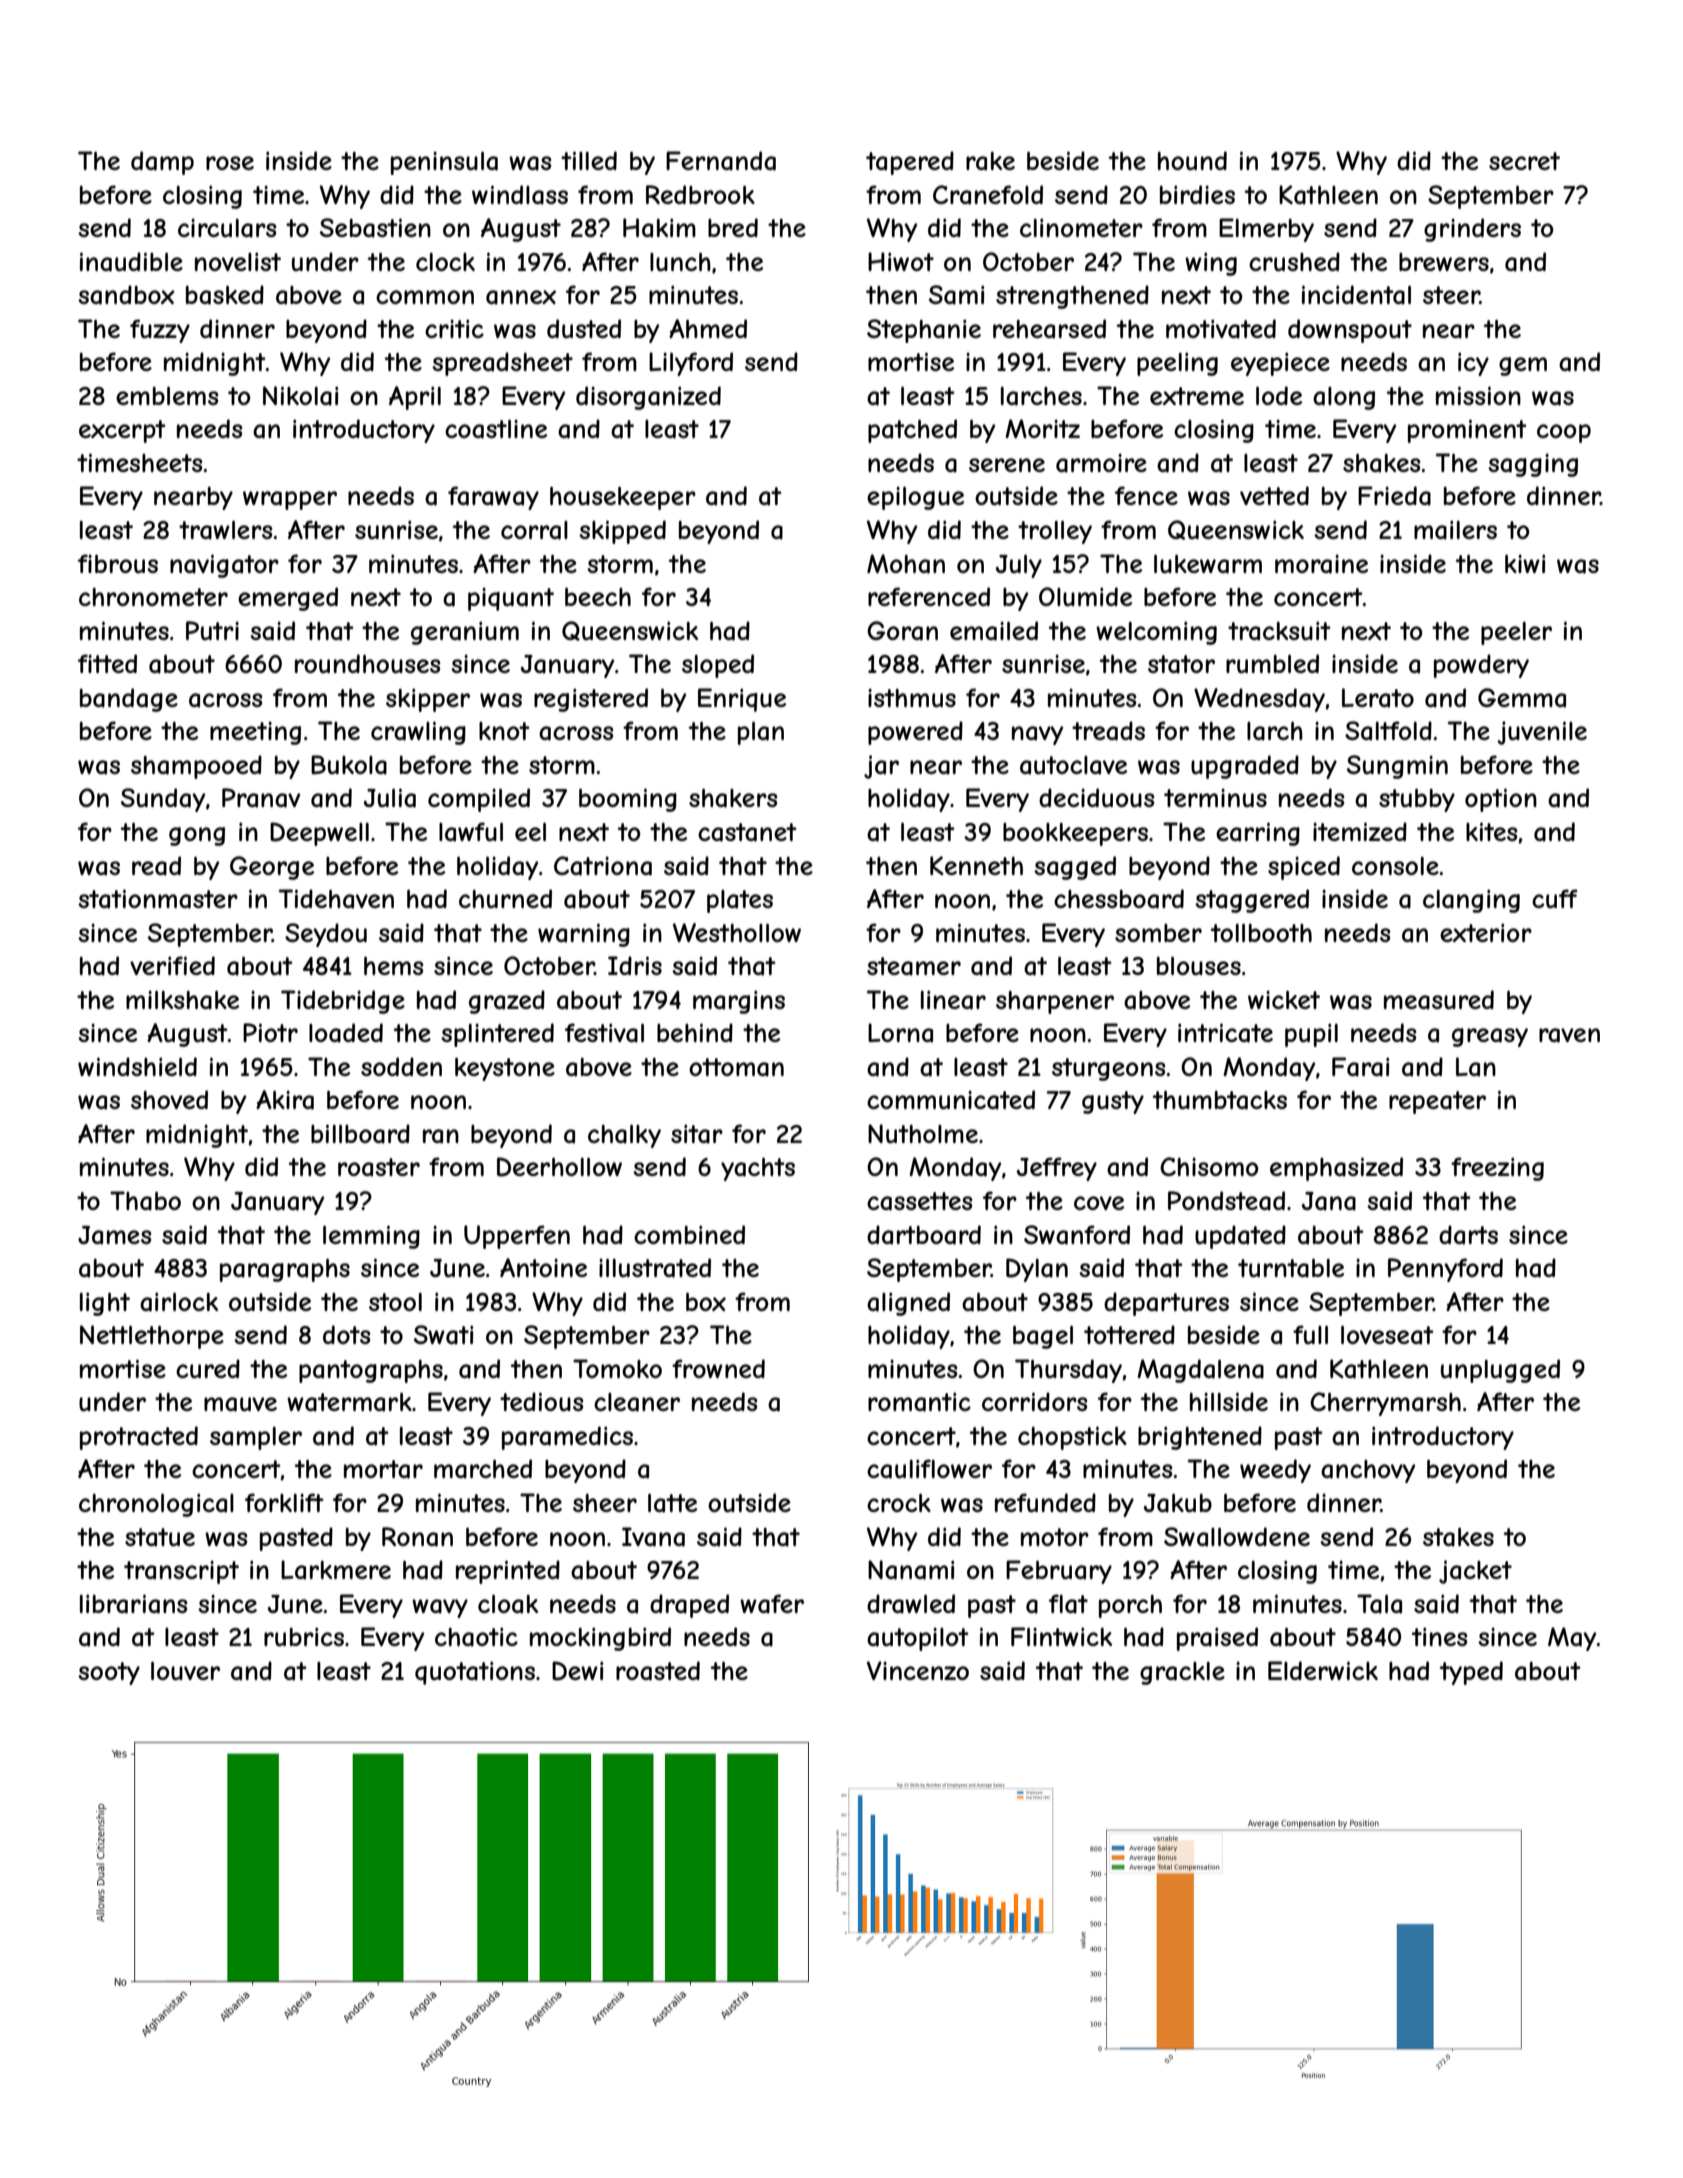 The height and width of the screenshot is (2178, 1683). I want to click on stator, so click(1181, 664).
